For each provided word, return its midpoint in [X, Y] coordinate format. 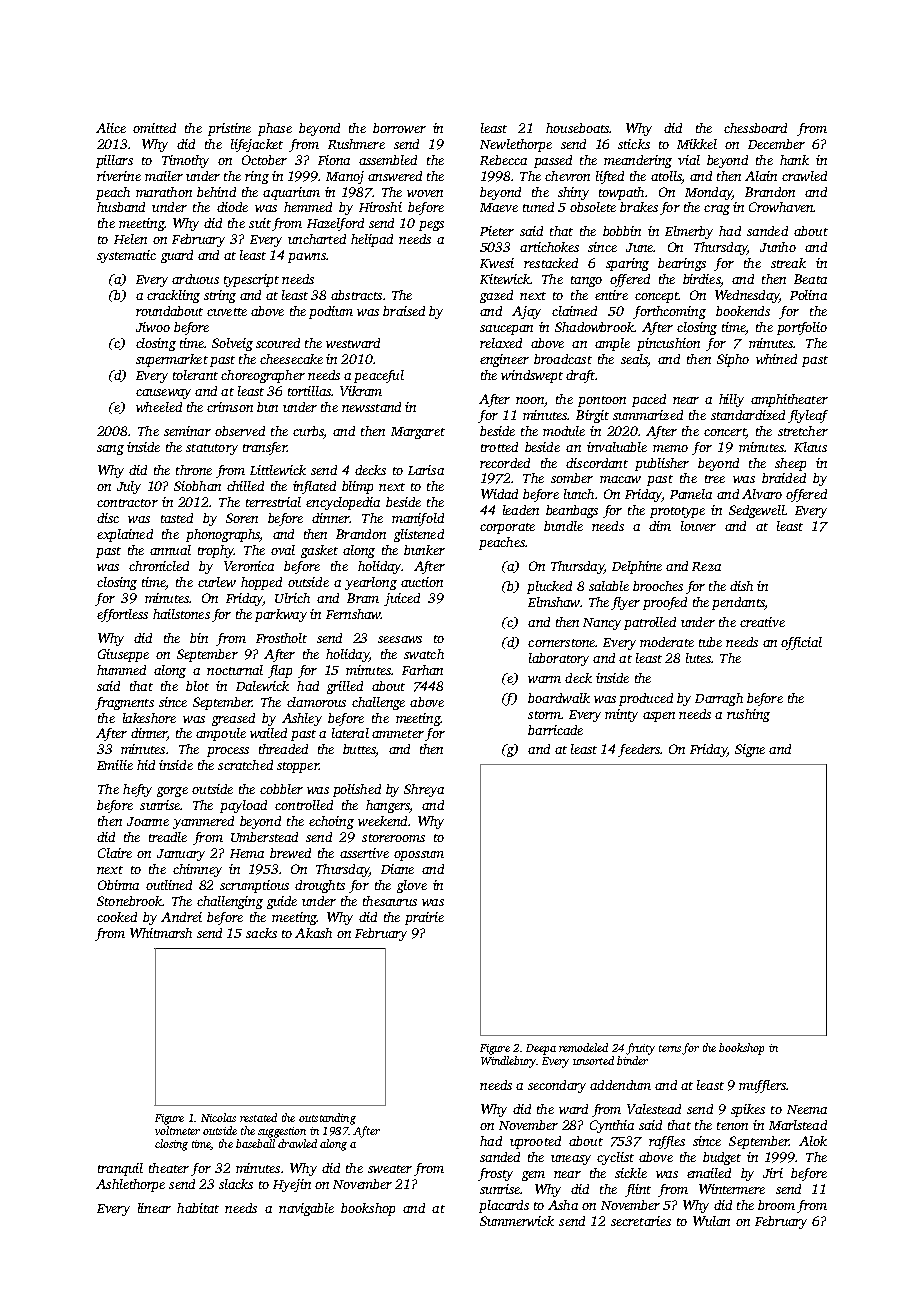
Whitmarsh [161, 933]
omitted [154, 128]
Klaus [810, 447]
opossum [419, 856]
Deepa [541, 1049]
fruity [640, 1049]
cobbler [281, 789]
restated [258, 1117]
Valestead [654, 1109]
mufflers [762, 1086]
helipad [372, 240]
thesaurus [390, 901]
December [776, 144]
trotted [499, 447]
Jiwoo [153, 327]
